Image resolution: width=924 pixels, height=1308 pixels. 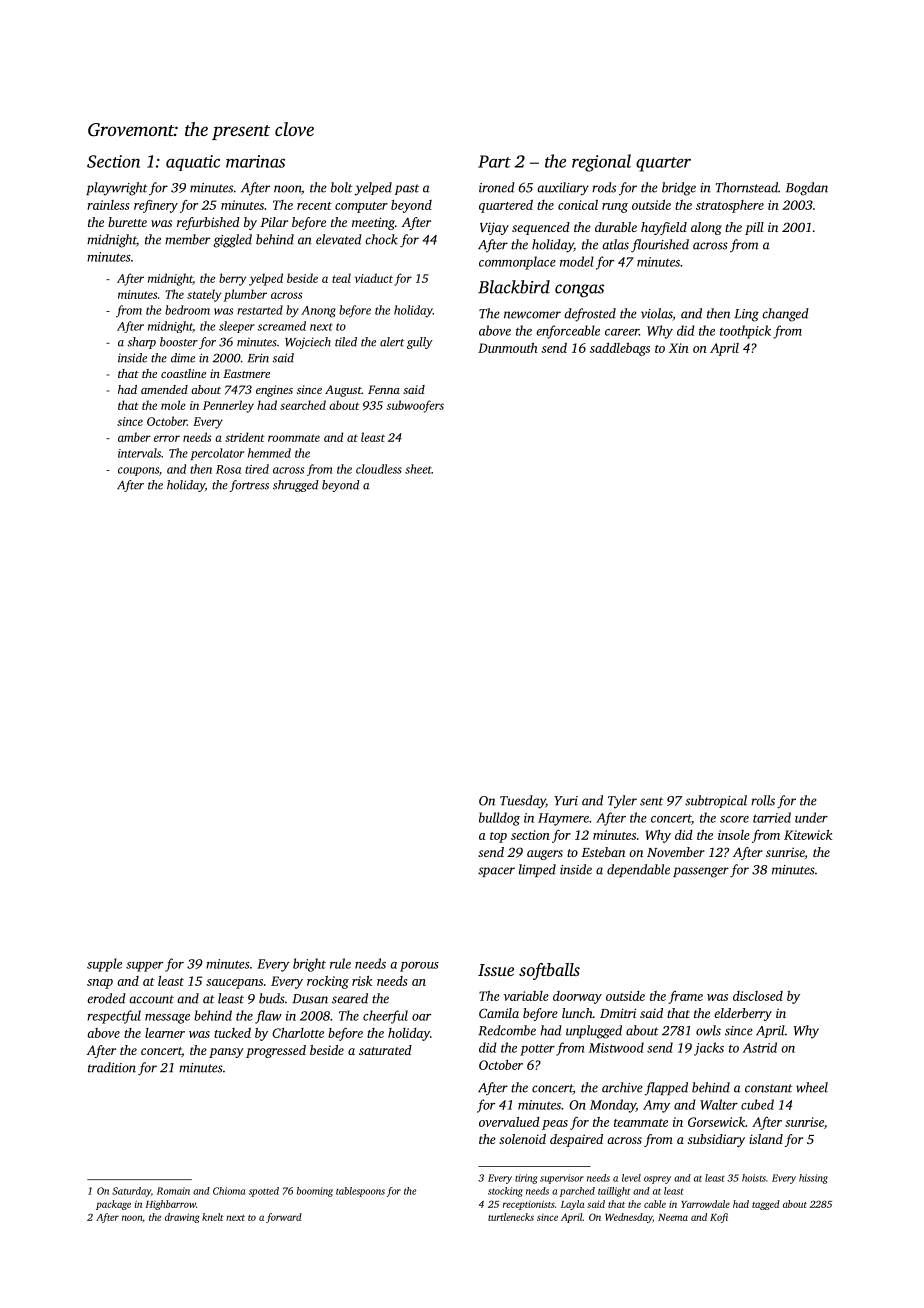 I want to click on dependable, so click(x=638, y=870).
